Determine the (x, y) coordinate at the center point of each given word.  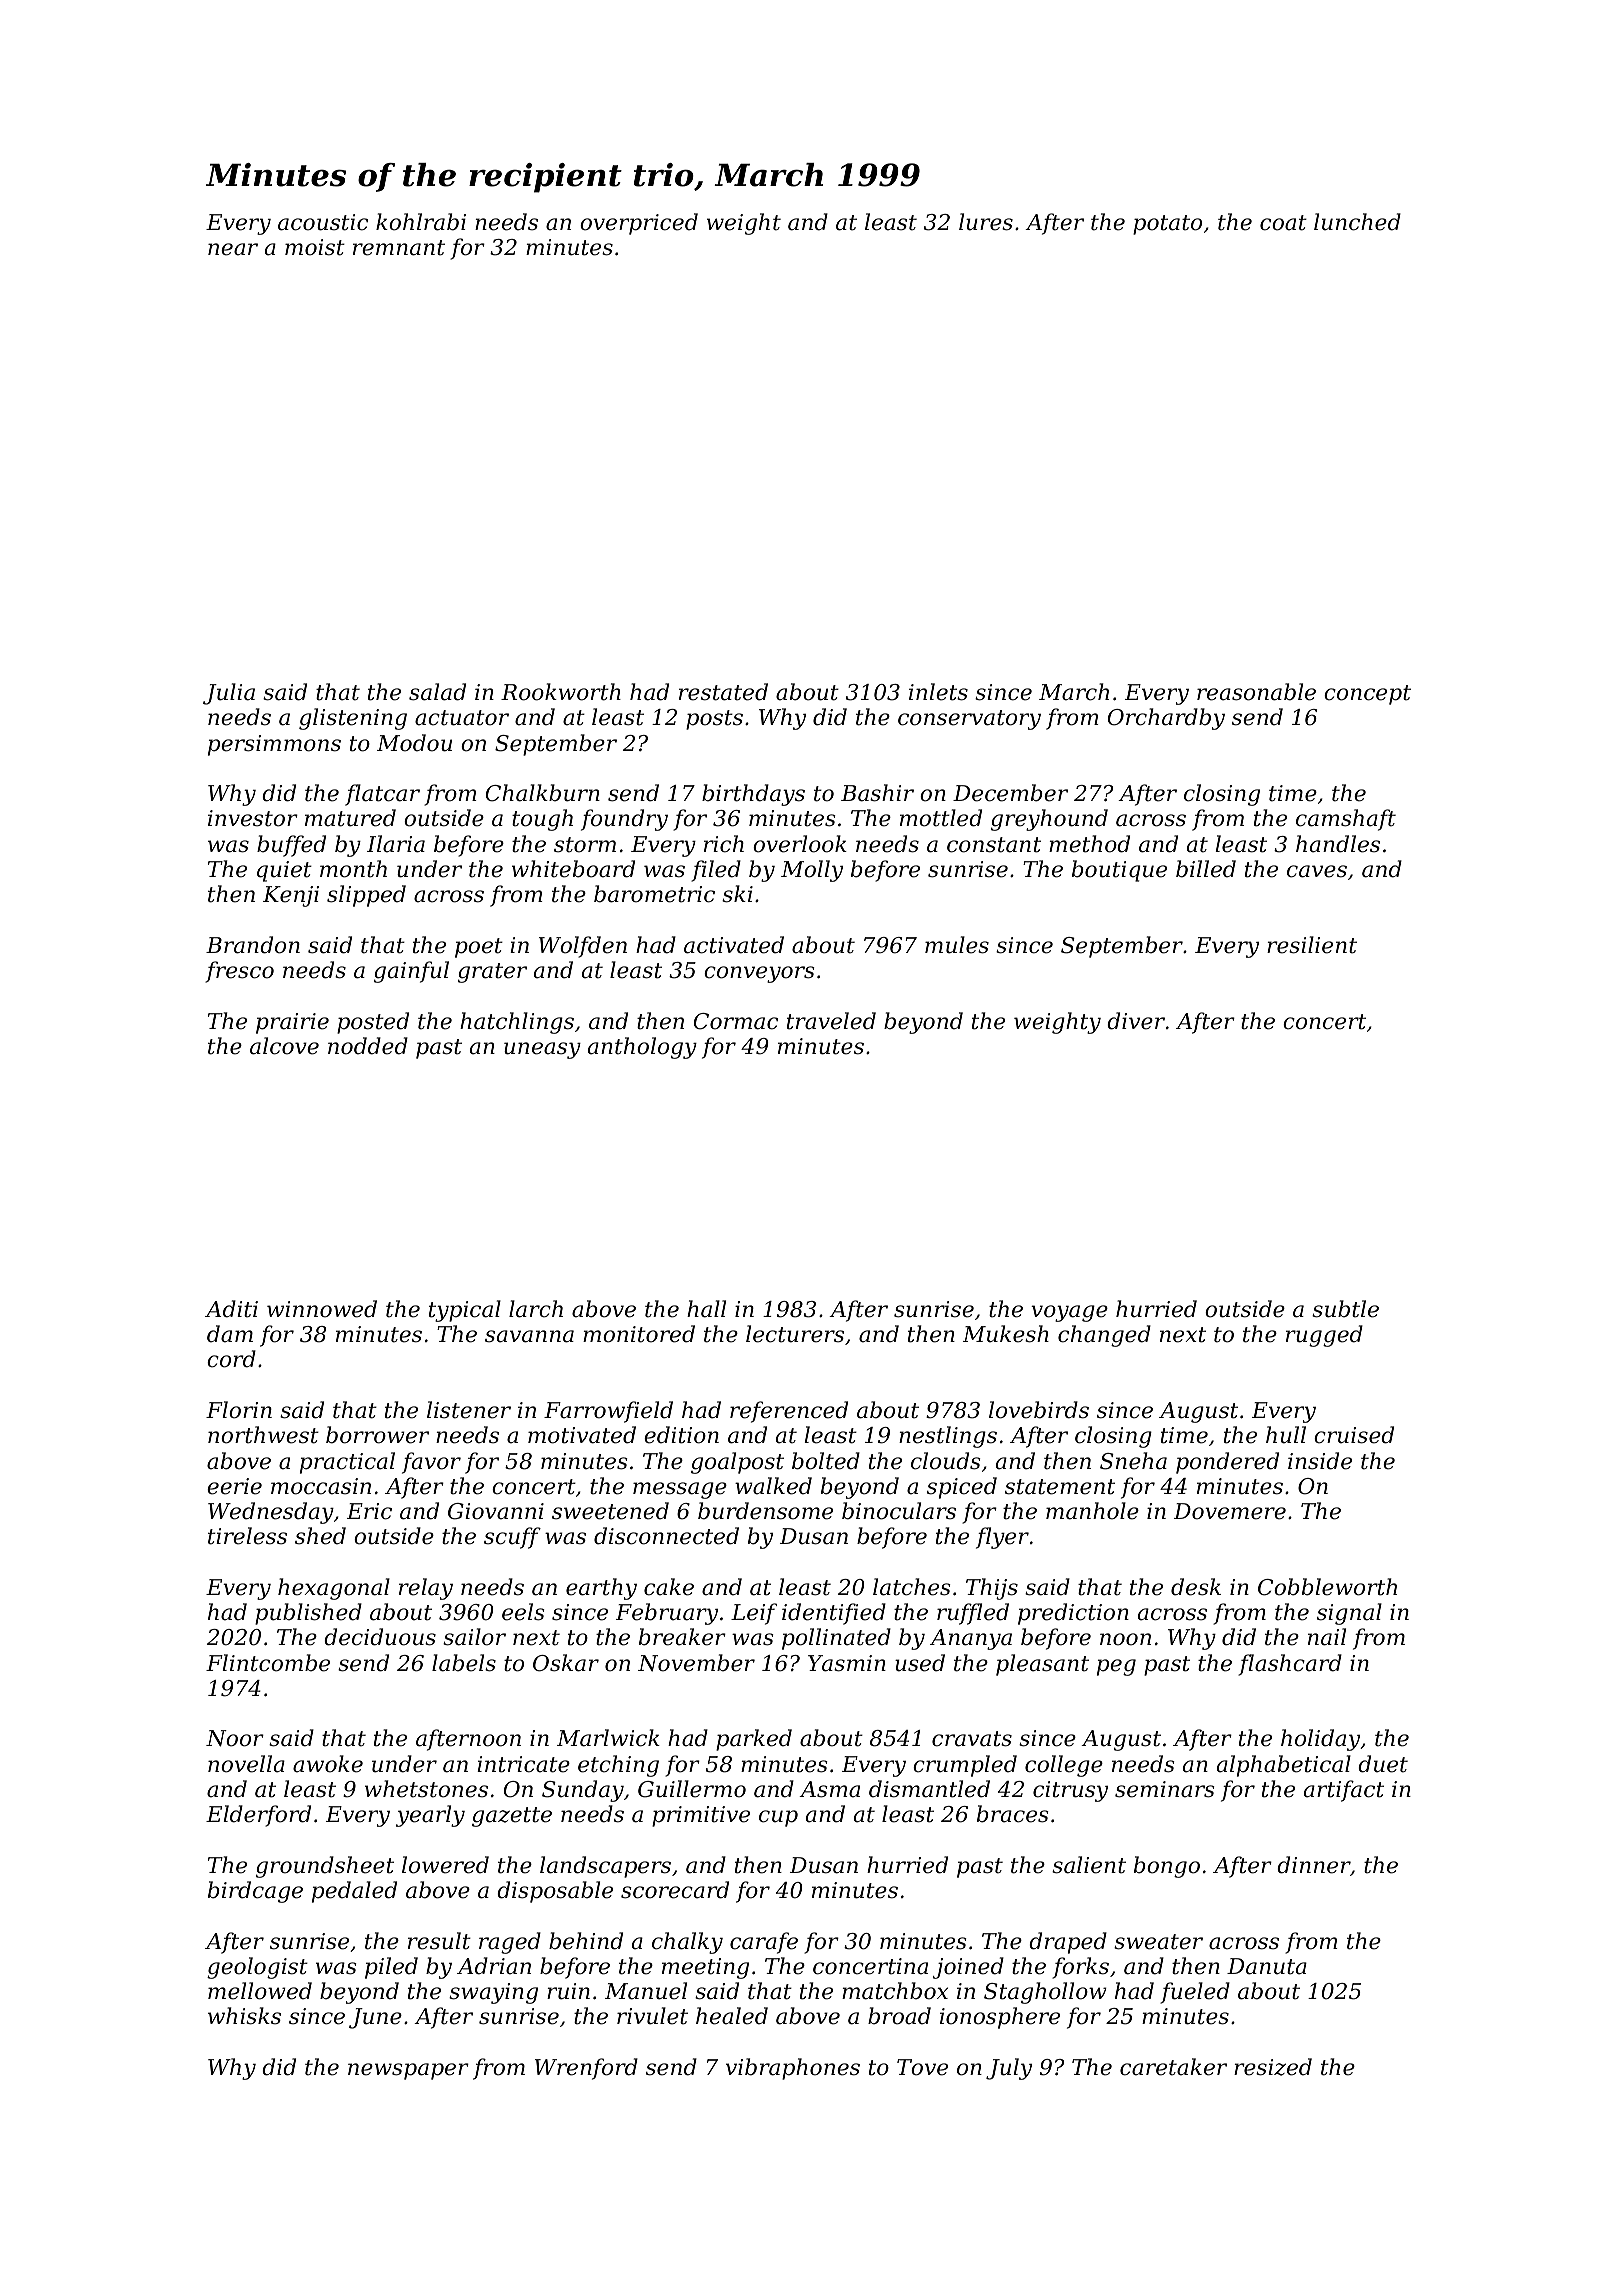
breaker (682, 1637)
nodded (368, 1046)
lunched (1357, 222)
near (233, 249)
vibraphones (793, 2069)
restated (723, 692)
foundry (624, 820)
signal (1349, 1614)
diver (1136, 1021)
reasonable (1256, 692)
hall (706, 1309)
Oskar (566, 1663)
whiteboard (573, 869)
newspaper (408, 2071)
